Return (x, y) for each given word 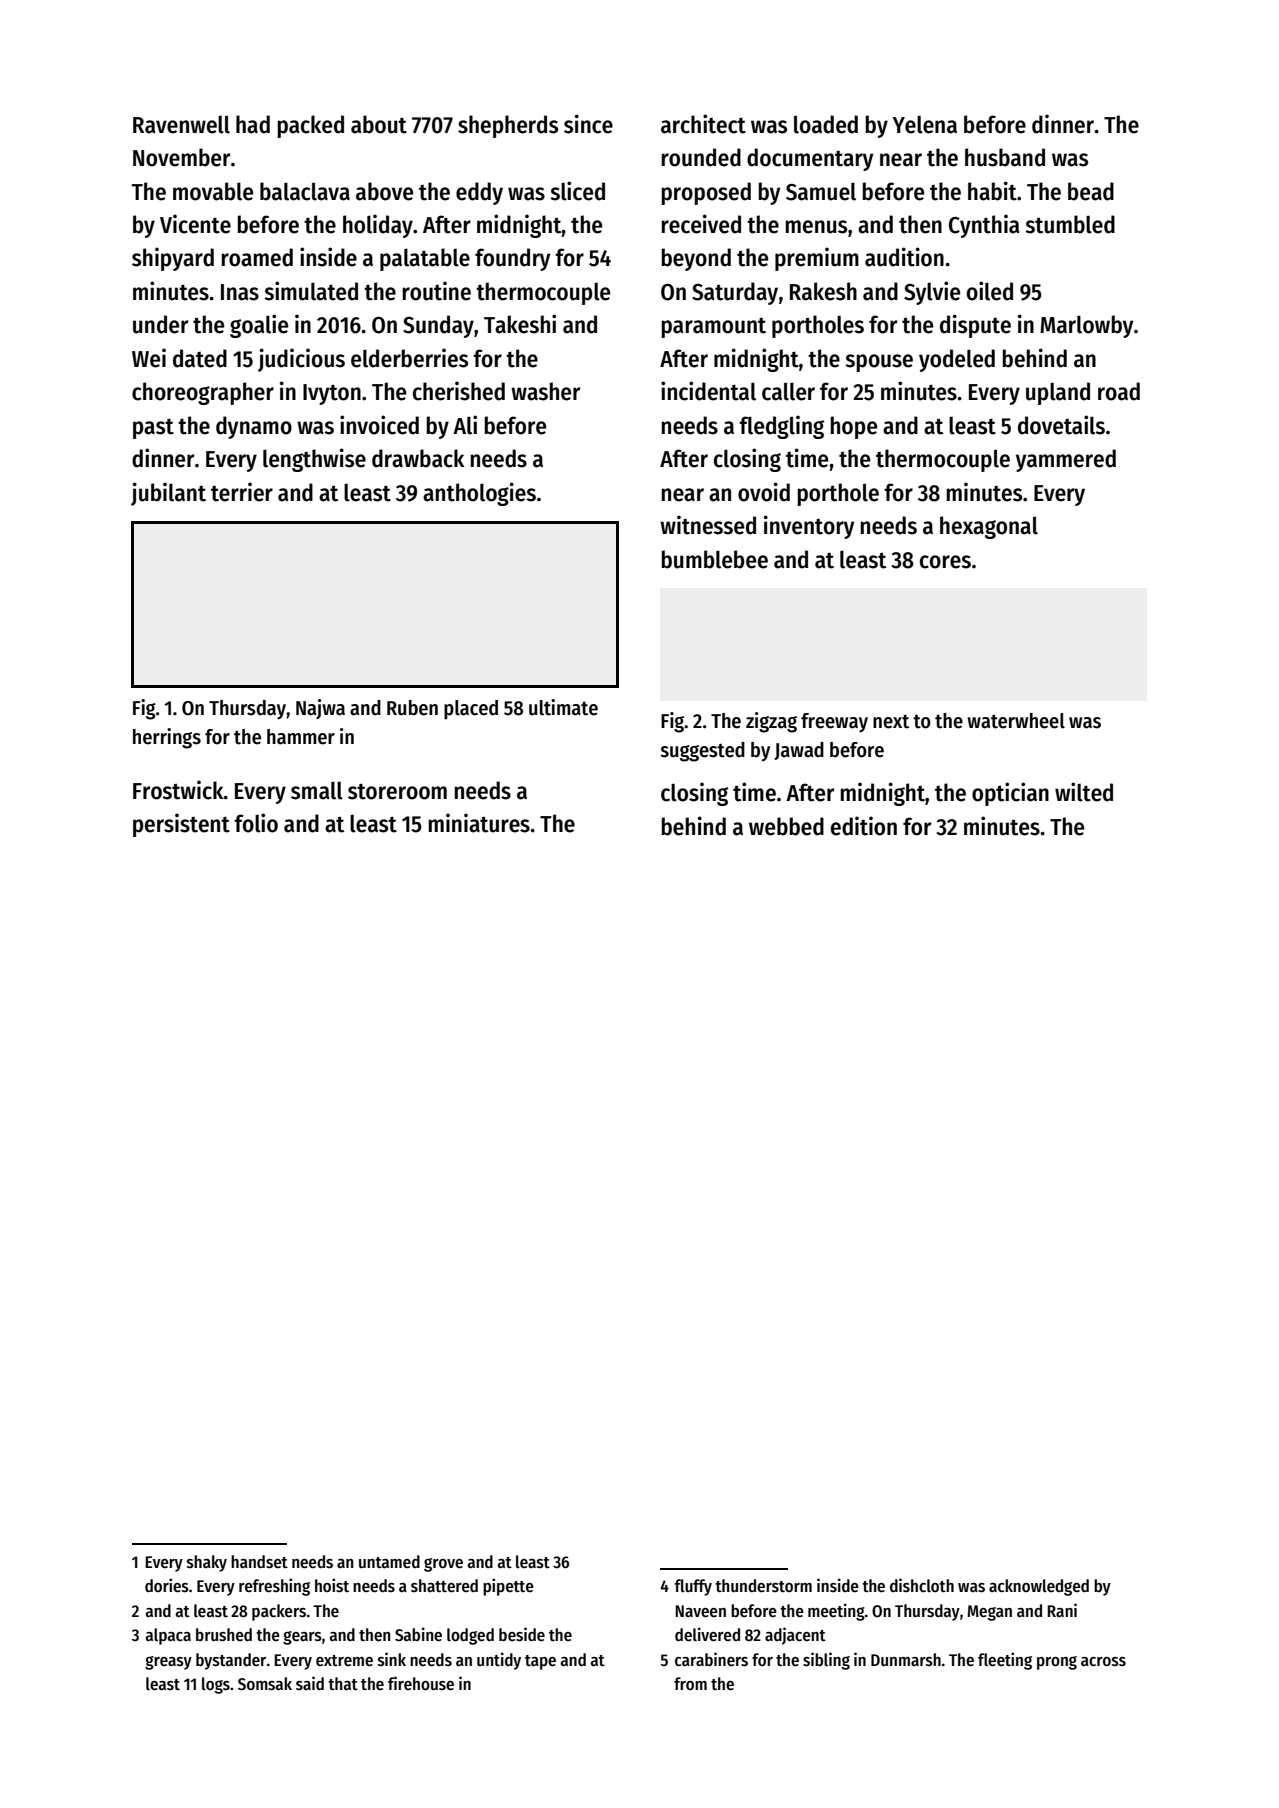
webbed (786, 826)
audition (904, 257)
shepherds (508, 126)
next (891, 721)
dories (167, 1585)
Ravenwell (181, 124)
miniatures (479, 823)
